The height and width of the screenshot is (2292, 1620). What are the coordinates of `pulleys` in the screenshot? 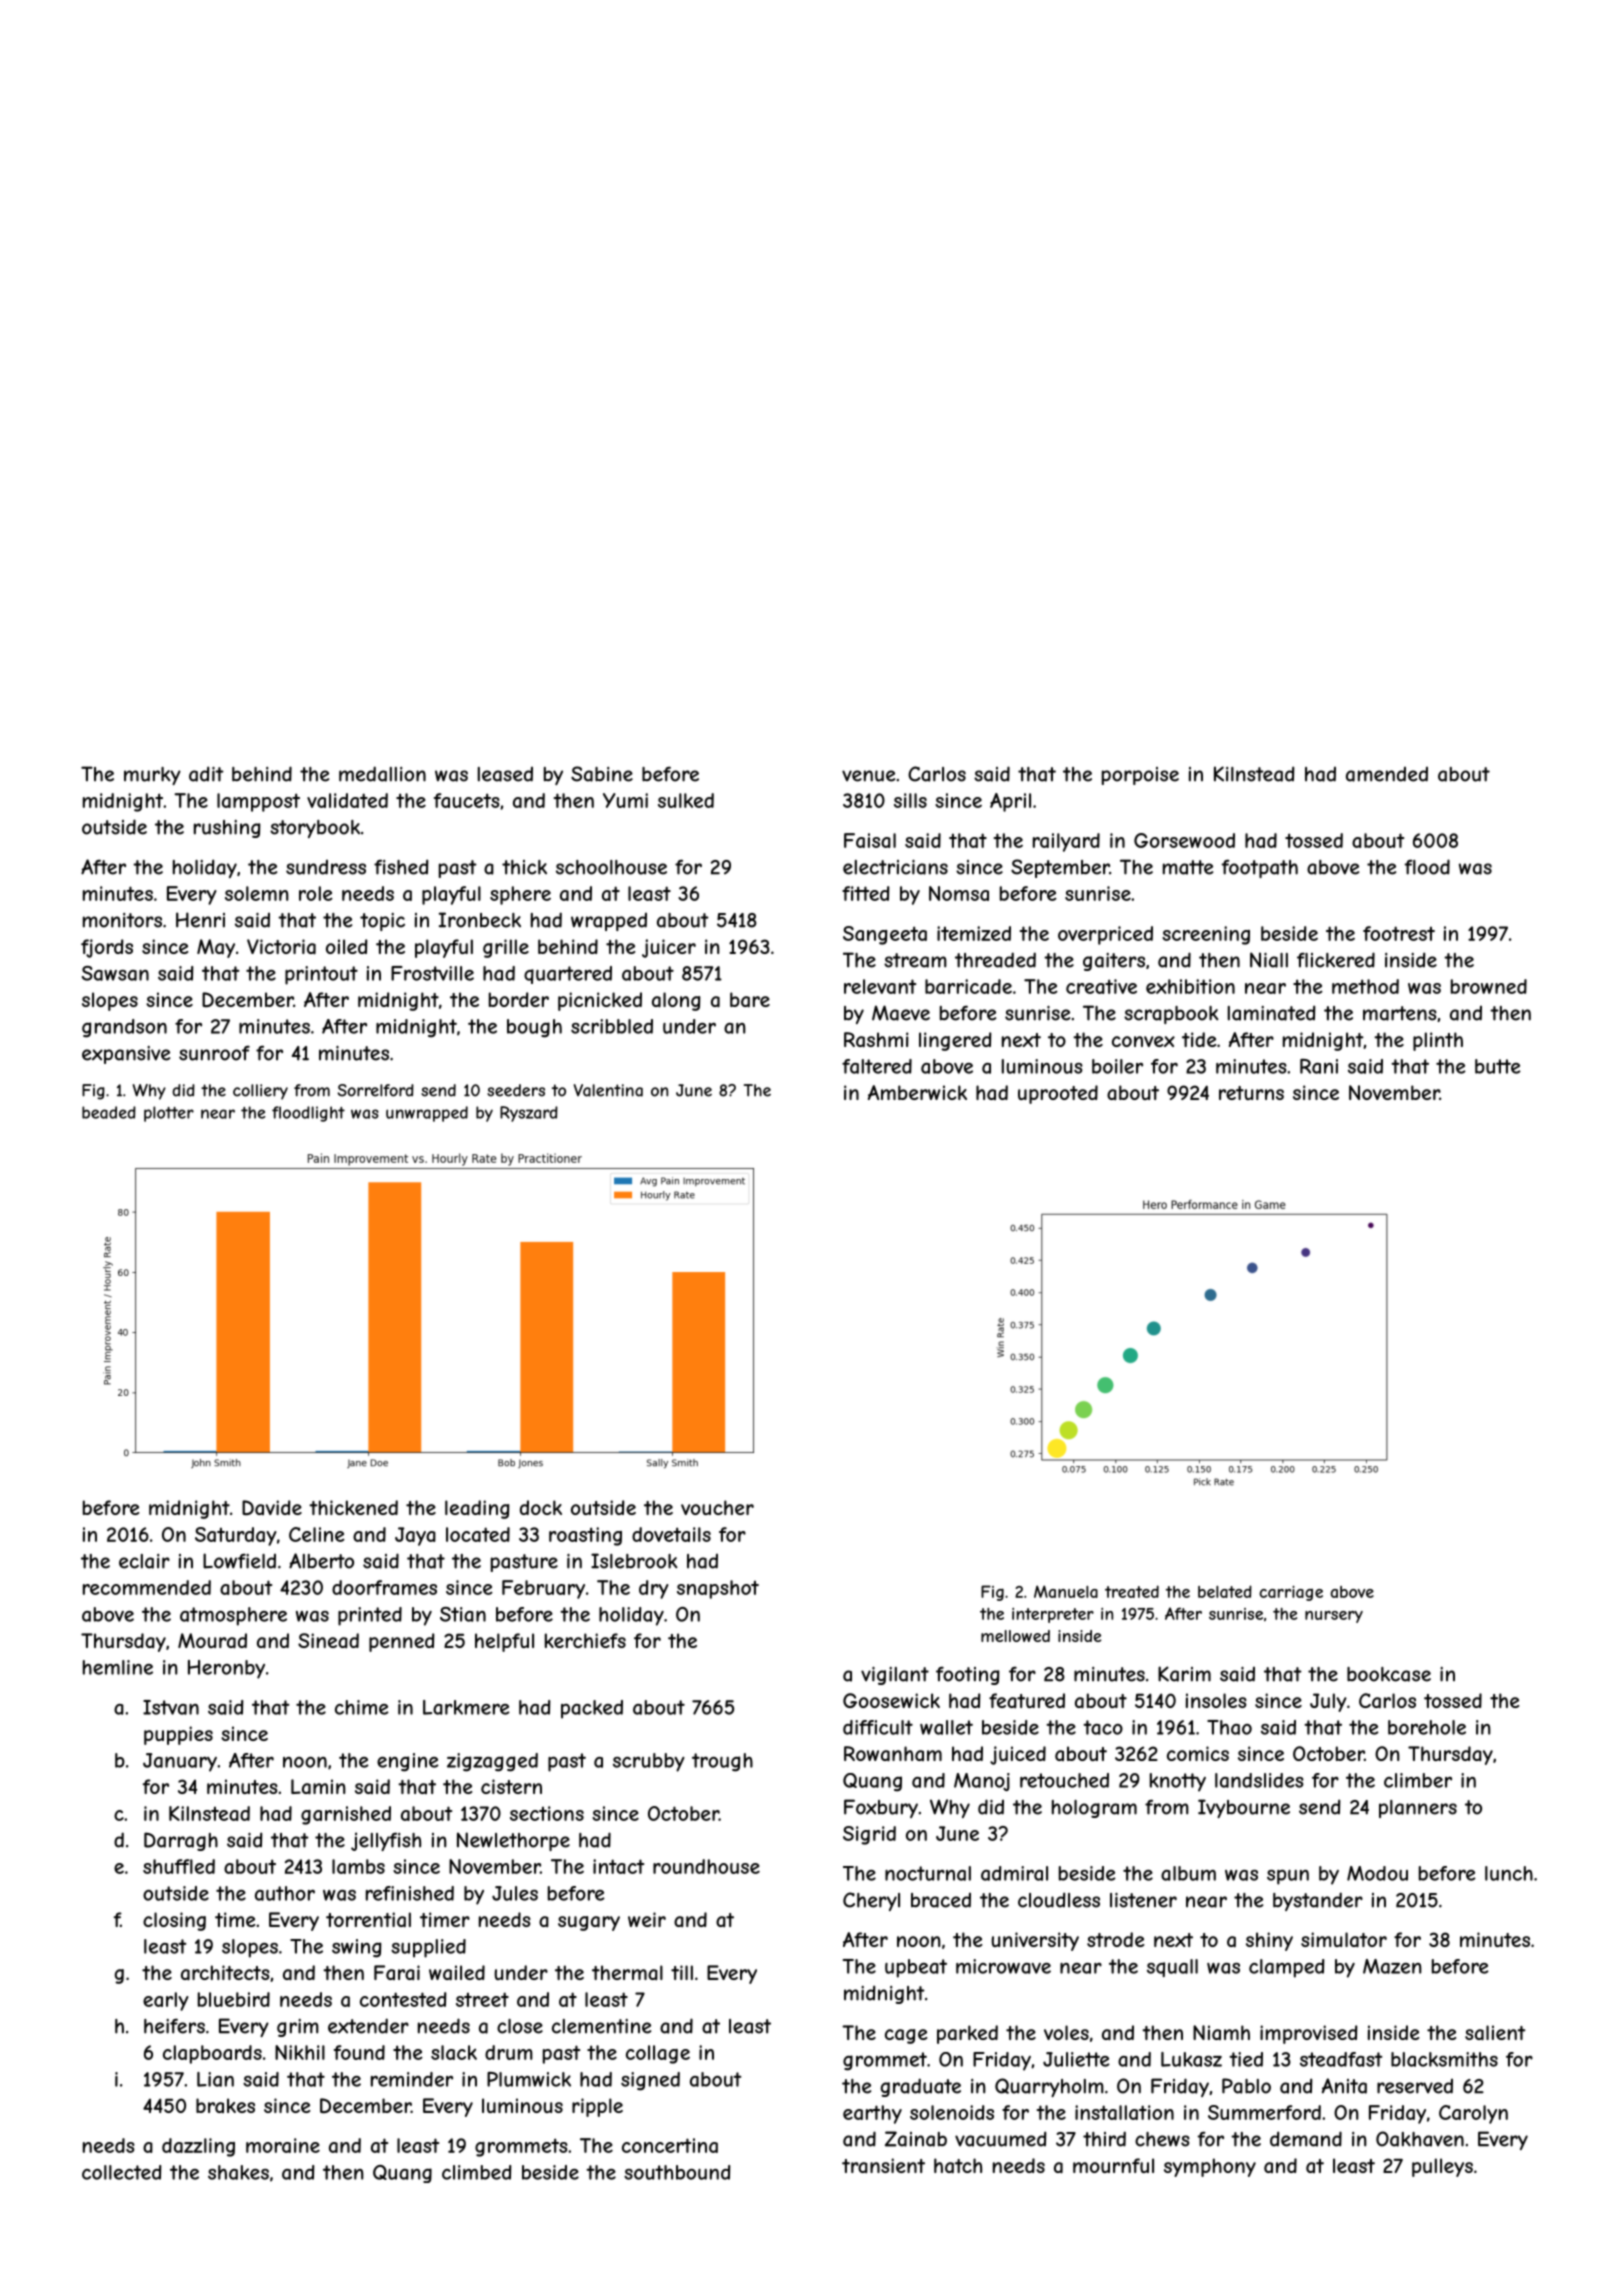 It's located at (1442, 2167).
